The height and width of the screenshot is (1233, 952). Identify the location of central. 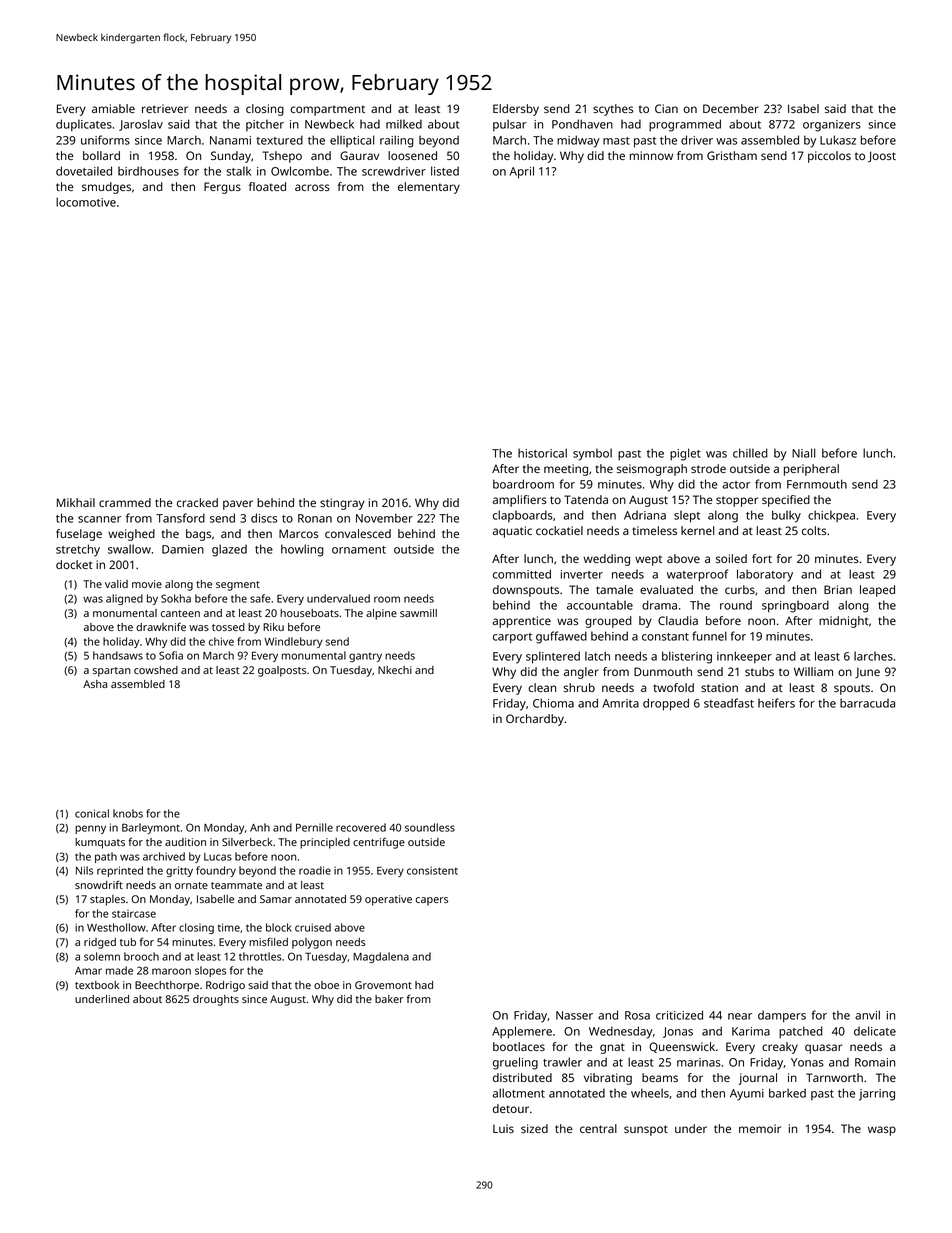
(598, 1128).
